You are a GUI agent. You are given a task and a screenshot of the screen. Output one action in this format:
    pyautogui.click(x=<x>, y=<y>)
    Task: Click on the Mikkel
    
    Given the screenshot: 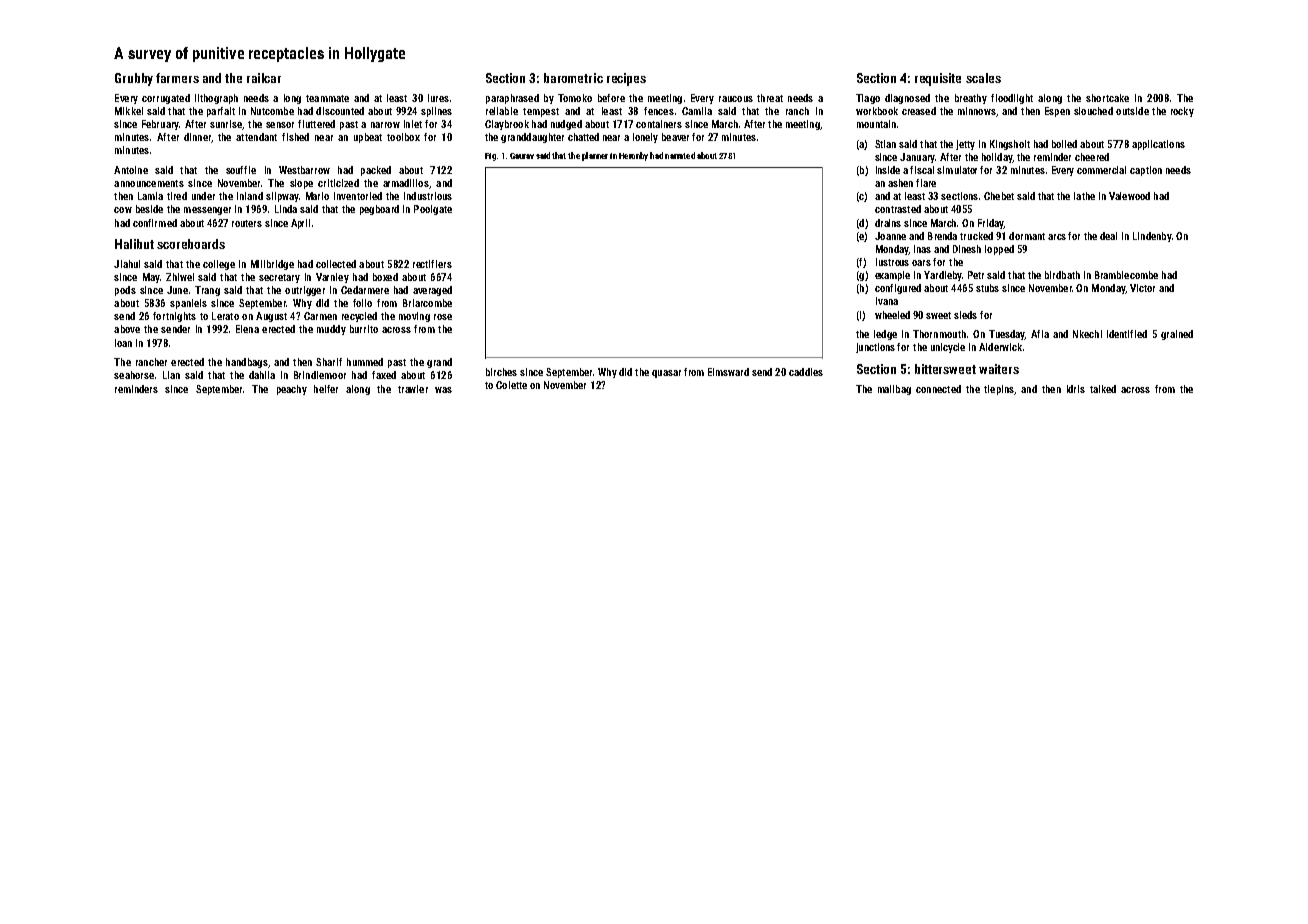 What is the action you would take?
    pyautogui.click(x=129, y=111)
